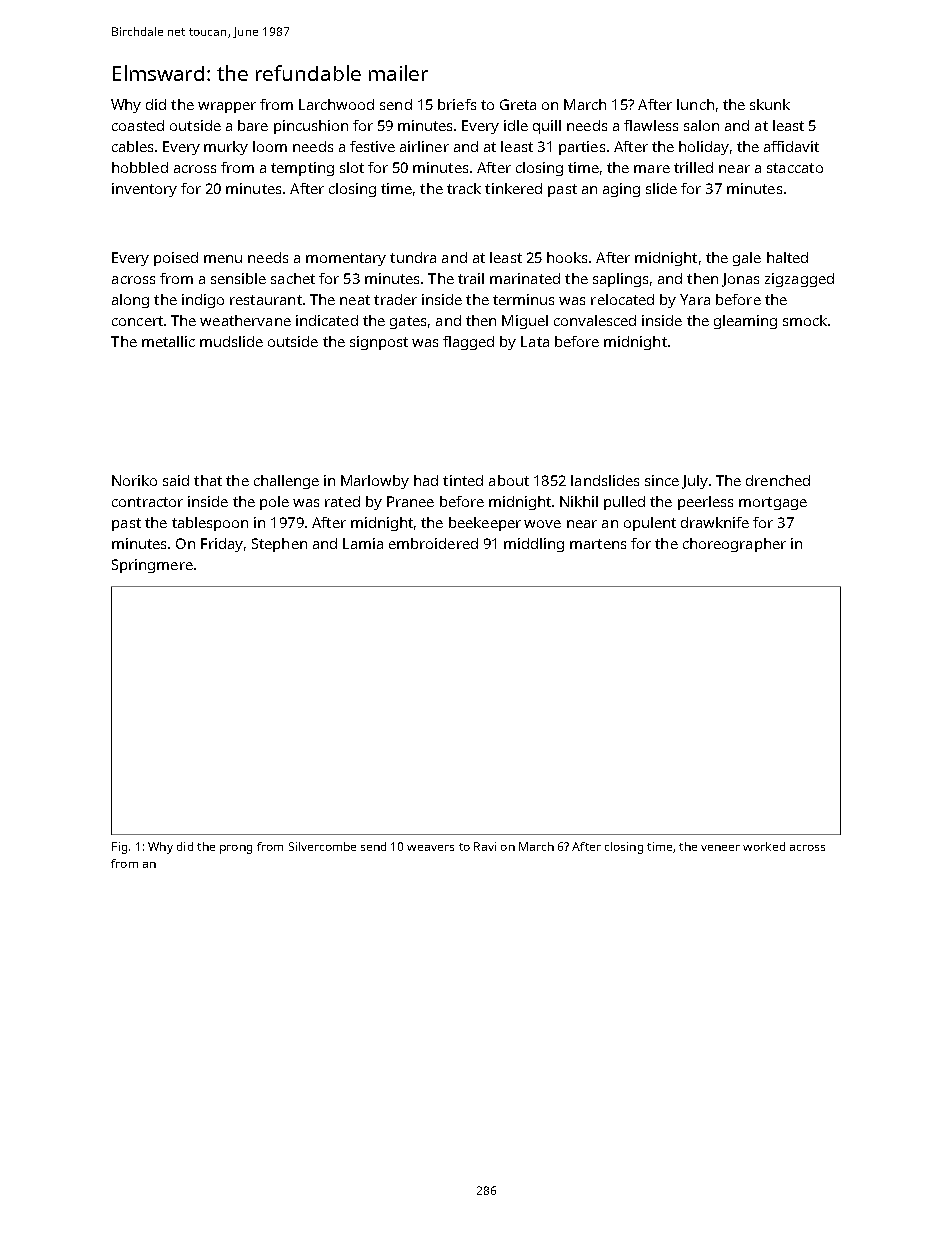  I want to click on worked, so click(764, 846).
